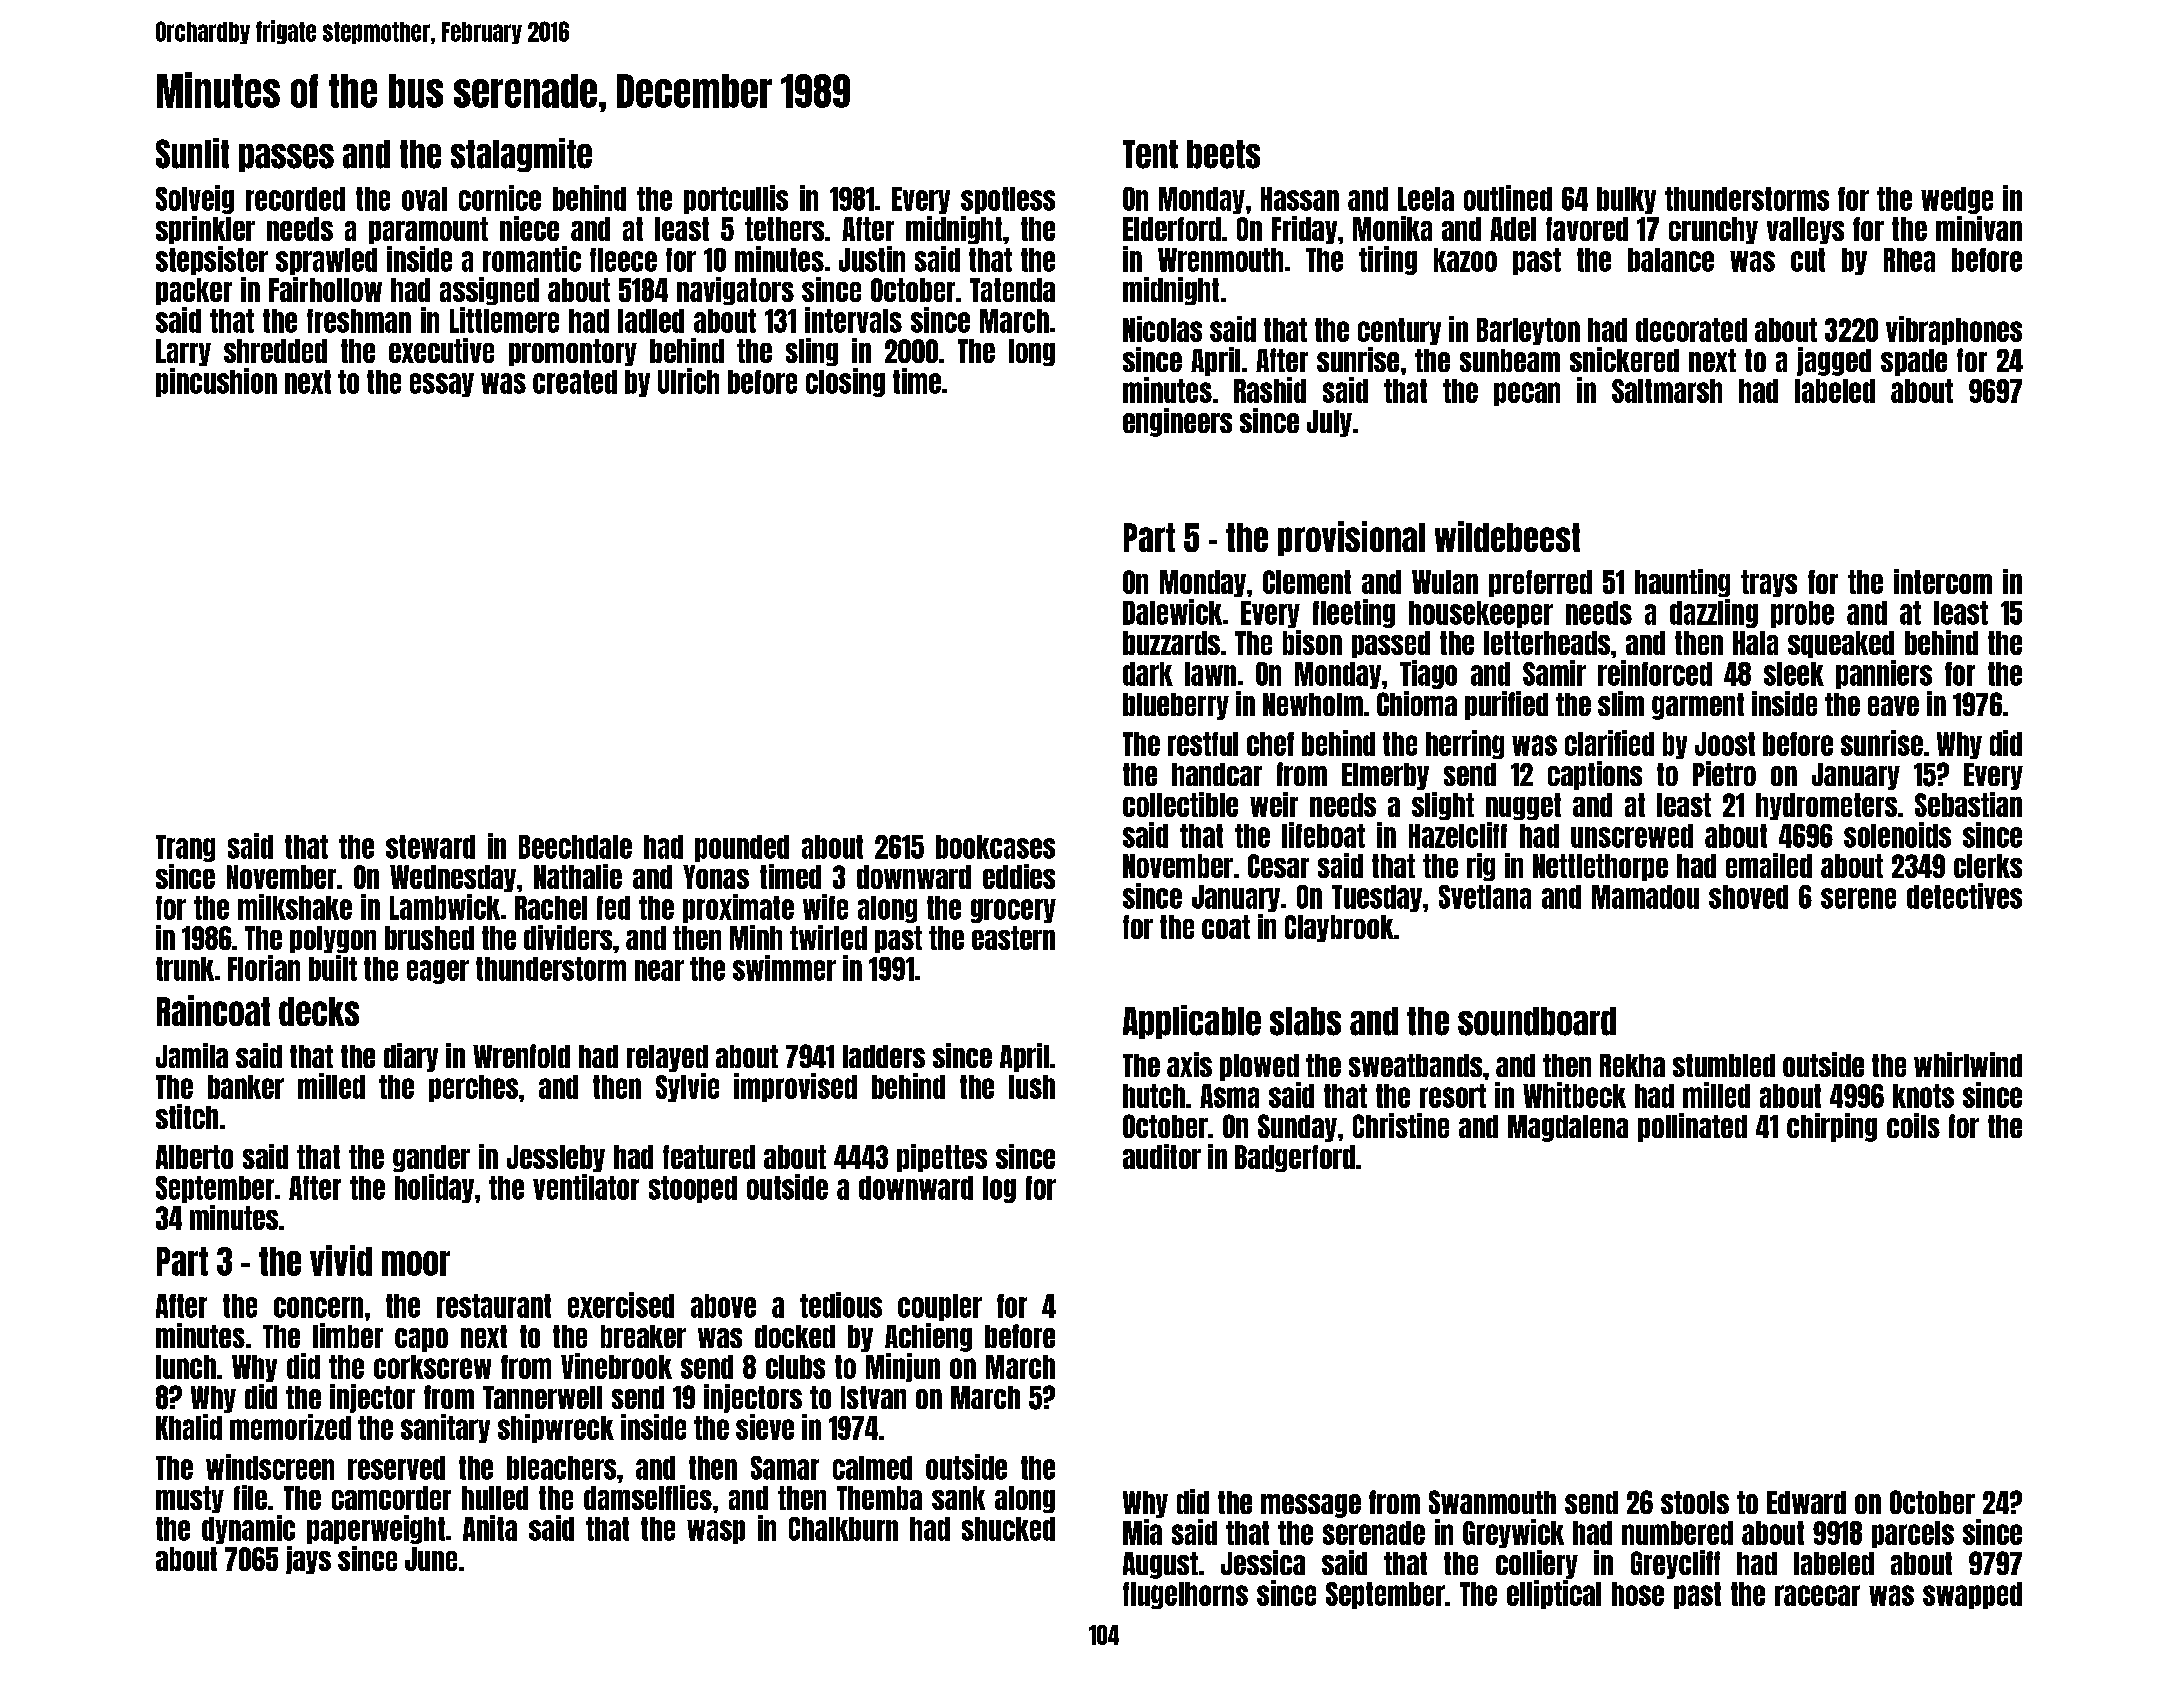  I want to click on vivid, so click(341, 1260).
